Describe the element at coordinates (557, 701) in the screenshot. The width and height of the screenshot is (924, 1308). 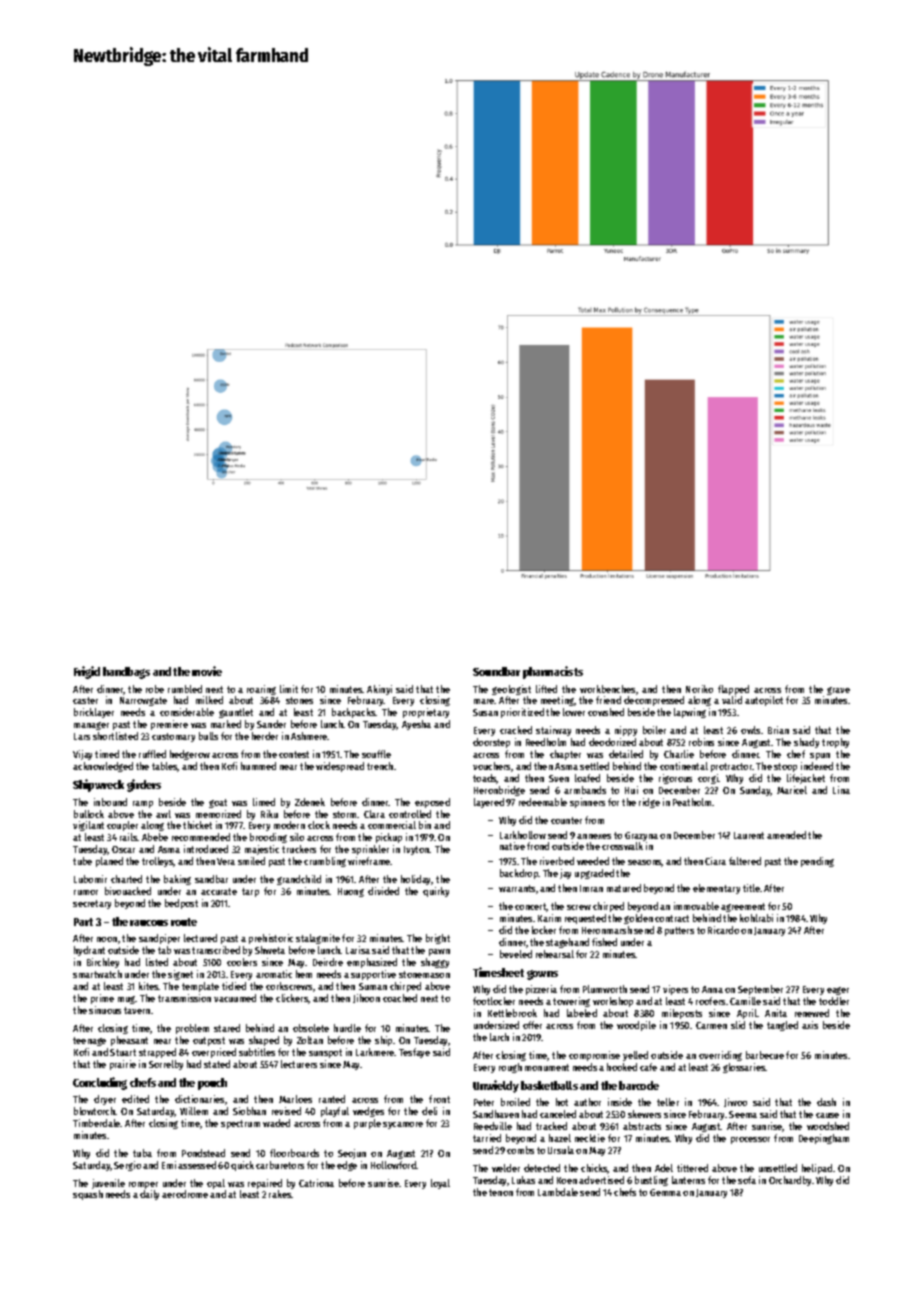
I see `meeting` at that location.
